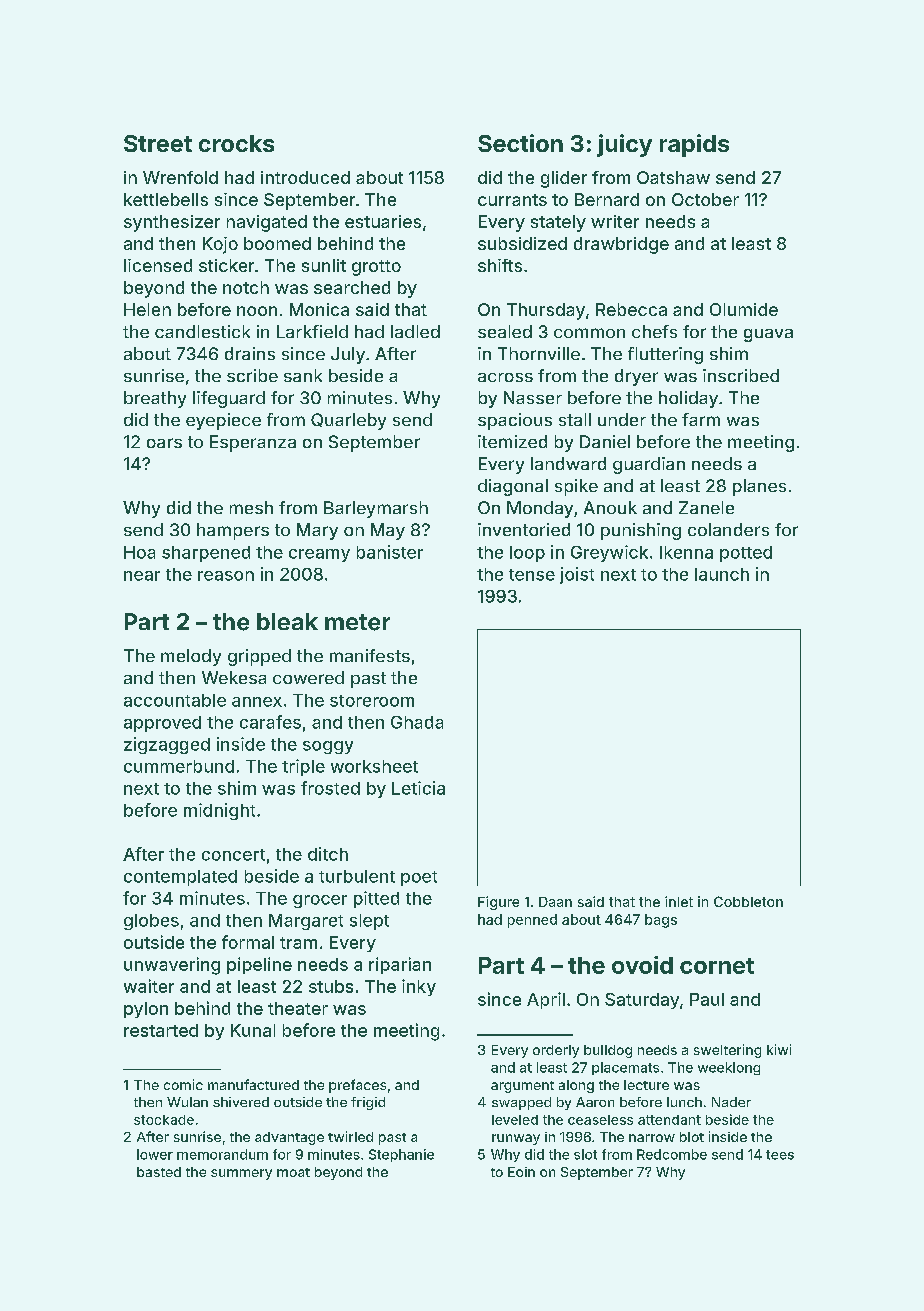 The height and width of the image is (1311, 924). What do you see at coordinates (419, 987) in the image?
I see `inky` at bounding box center [419, 987].
